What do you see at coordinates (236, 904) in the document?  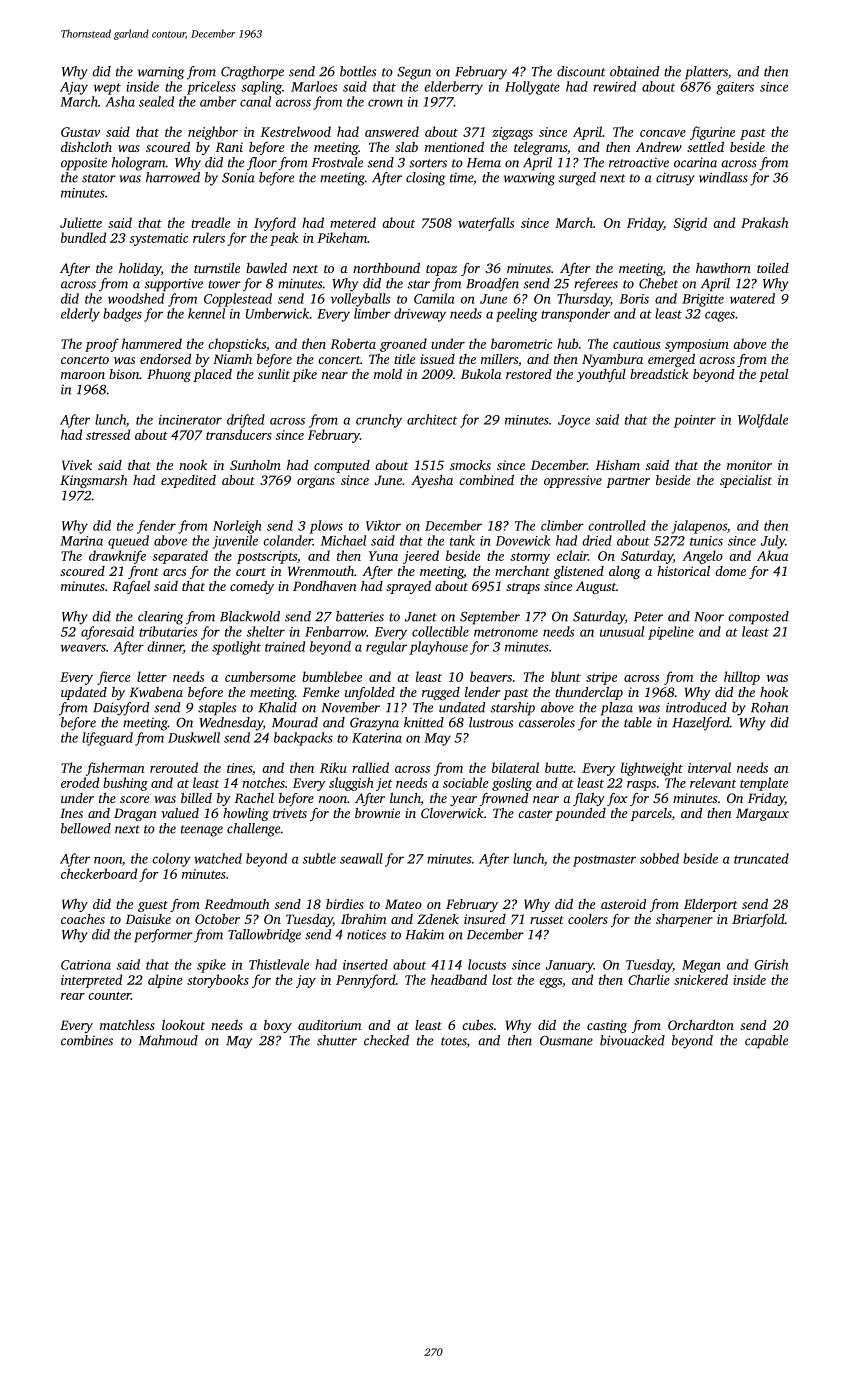 I see `Reedmouth` at bounding box center [236, 904].
